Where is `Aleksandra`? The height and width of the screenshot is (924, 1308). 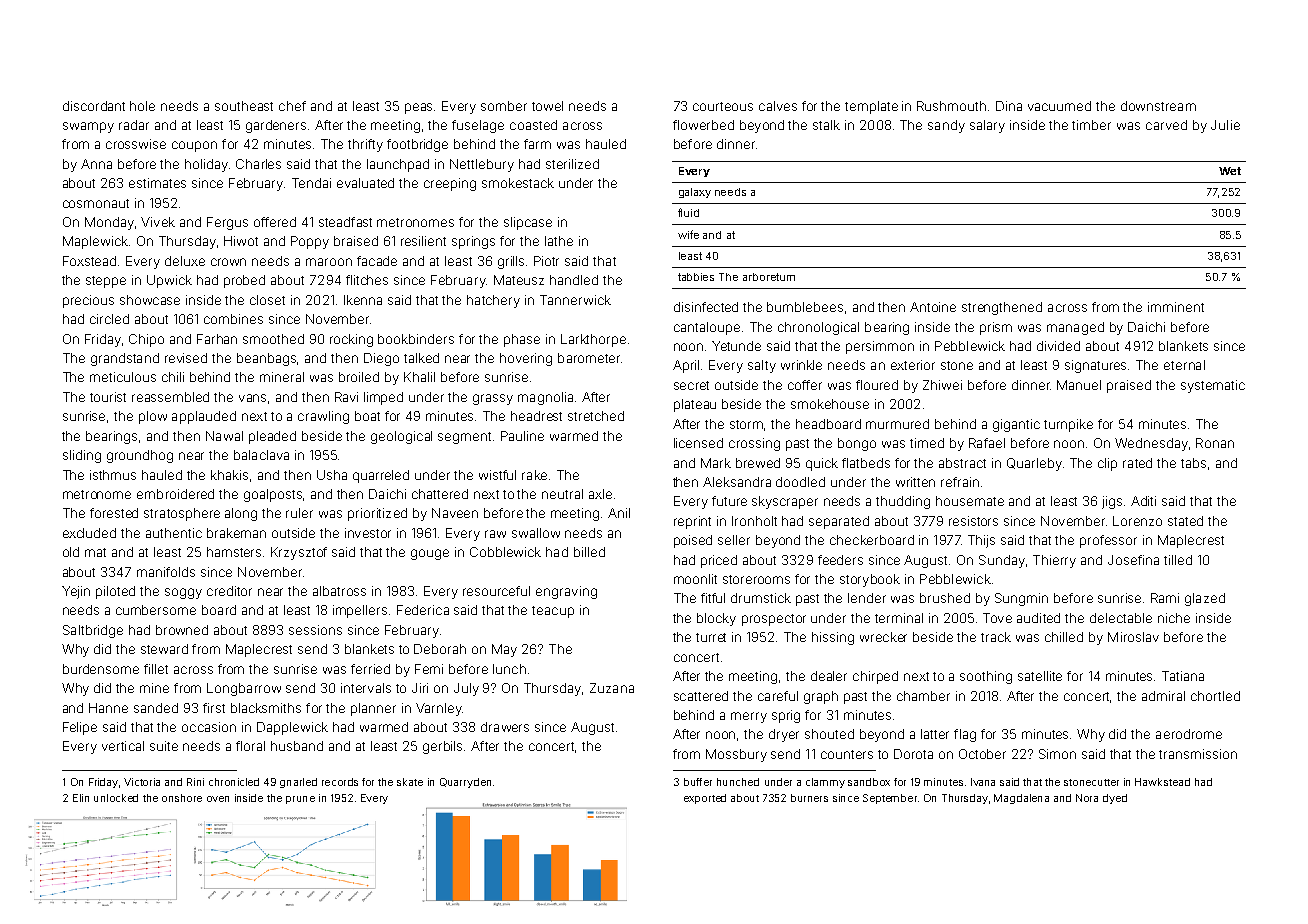 Aleksandra is located at coordinates (737, 482).
